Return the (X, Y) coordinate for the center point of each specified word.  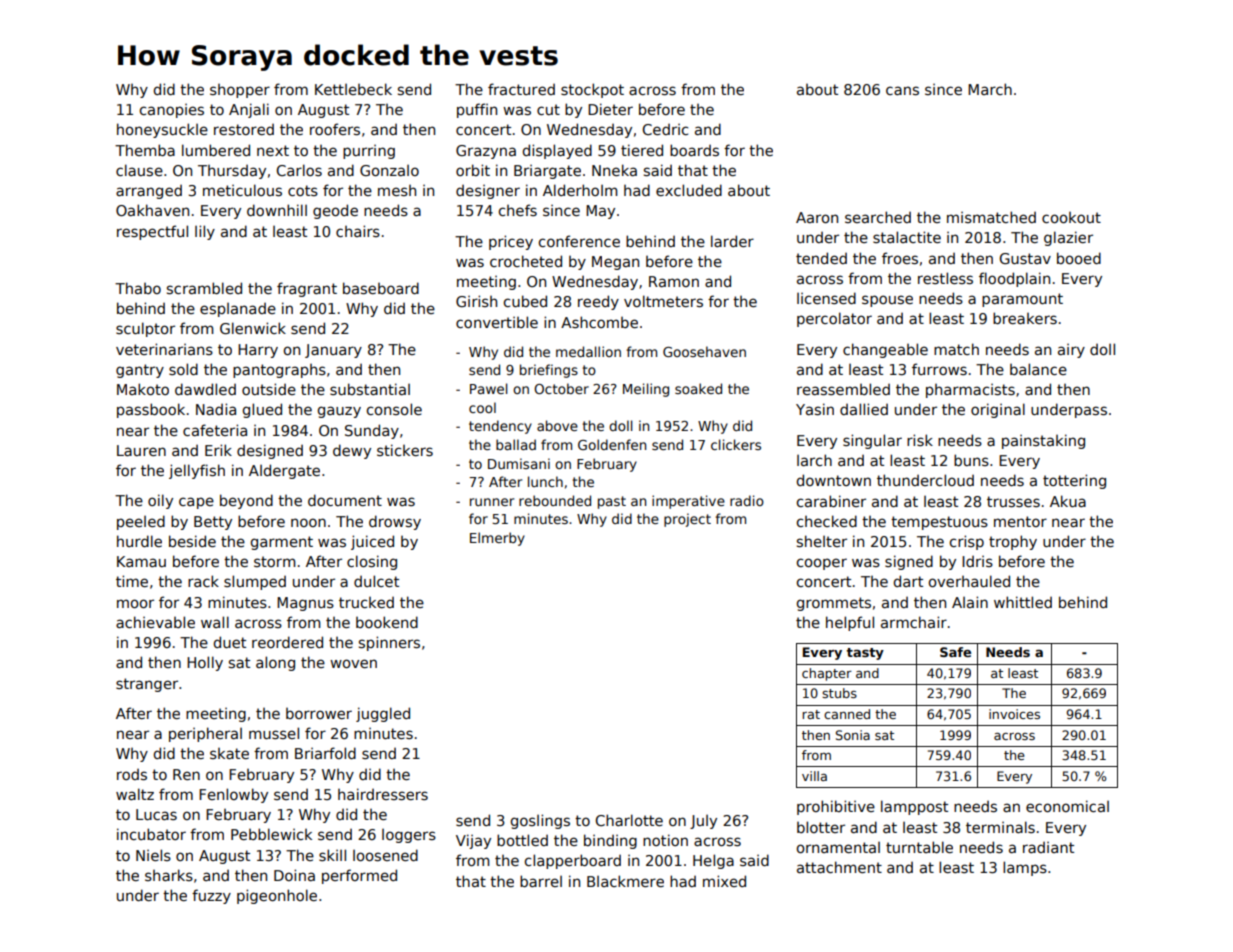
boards (694, 150)
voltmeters (663, 301)
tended (821, 258)
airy (1071, 351)
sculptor (145, 329)
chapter (827, 674)
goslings (540, 821)
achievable (155, 622)
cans (902, 90)
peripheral (205, 734)
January (333, 351)
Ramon (674, 281)
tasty (865, 654)
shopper (240, 91)
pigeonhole (277, 896)
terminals (1000, 827)
